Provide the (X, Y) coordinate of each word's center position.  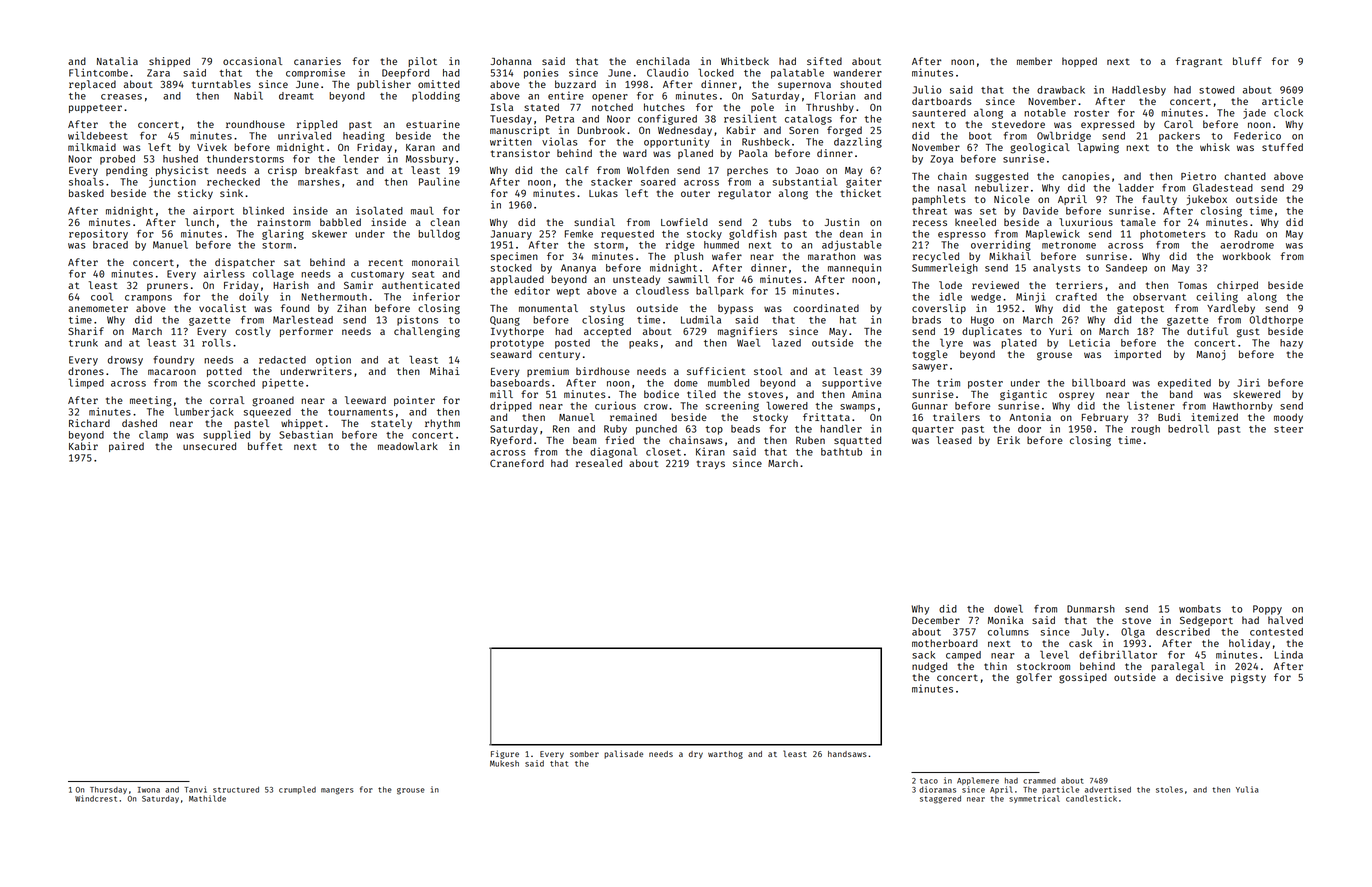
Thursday (108, 790)
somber (584, 754)
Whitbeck (745, 61)
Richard (89, 423)
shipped (169, 62)
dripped (511, 407)
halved (1285, 620)
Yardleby (1231, 309)
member (1034, 61)
